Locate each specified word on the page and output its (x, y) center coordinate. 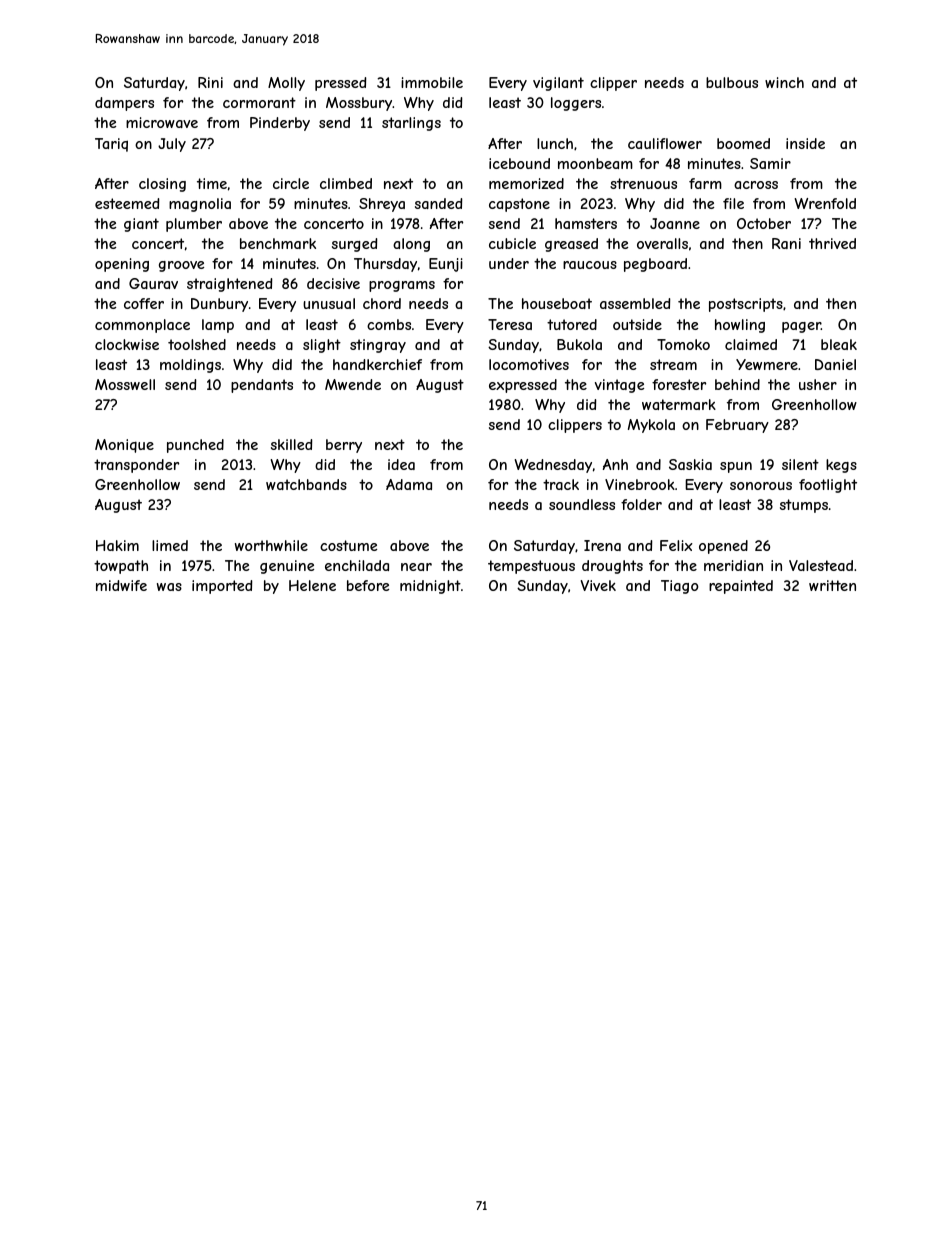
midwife (121, 585)
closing (162, 185)
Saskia (690, 464)
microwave (162, 122)
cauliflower (665, 143)
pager (801, 327)
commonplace (142, 326)
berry (344, 446)
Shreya (382, 205)
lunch (555, 143)
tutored (572, 324)
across (756, 185)
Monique (124, 446)
